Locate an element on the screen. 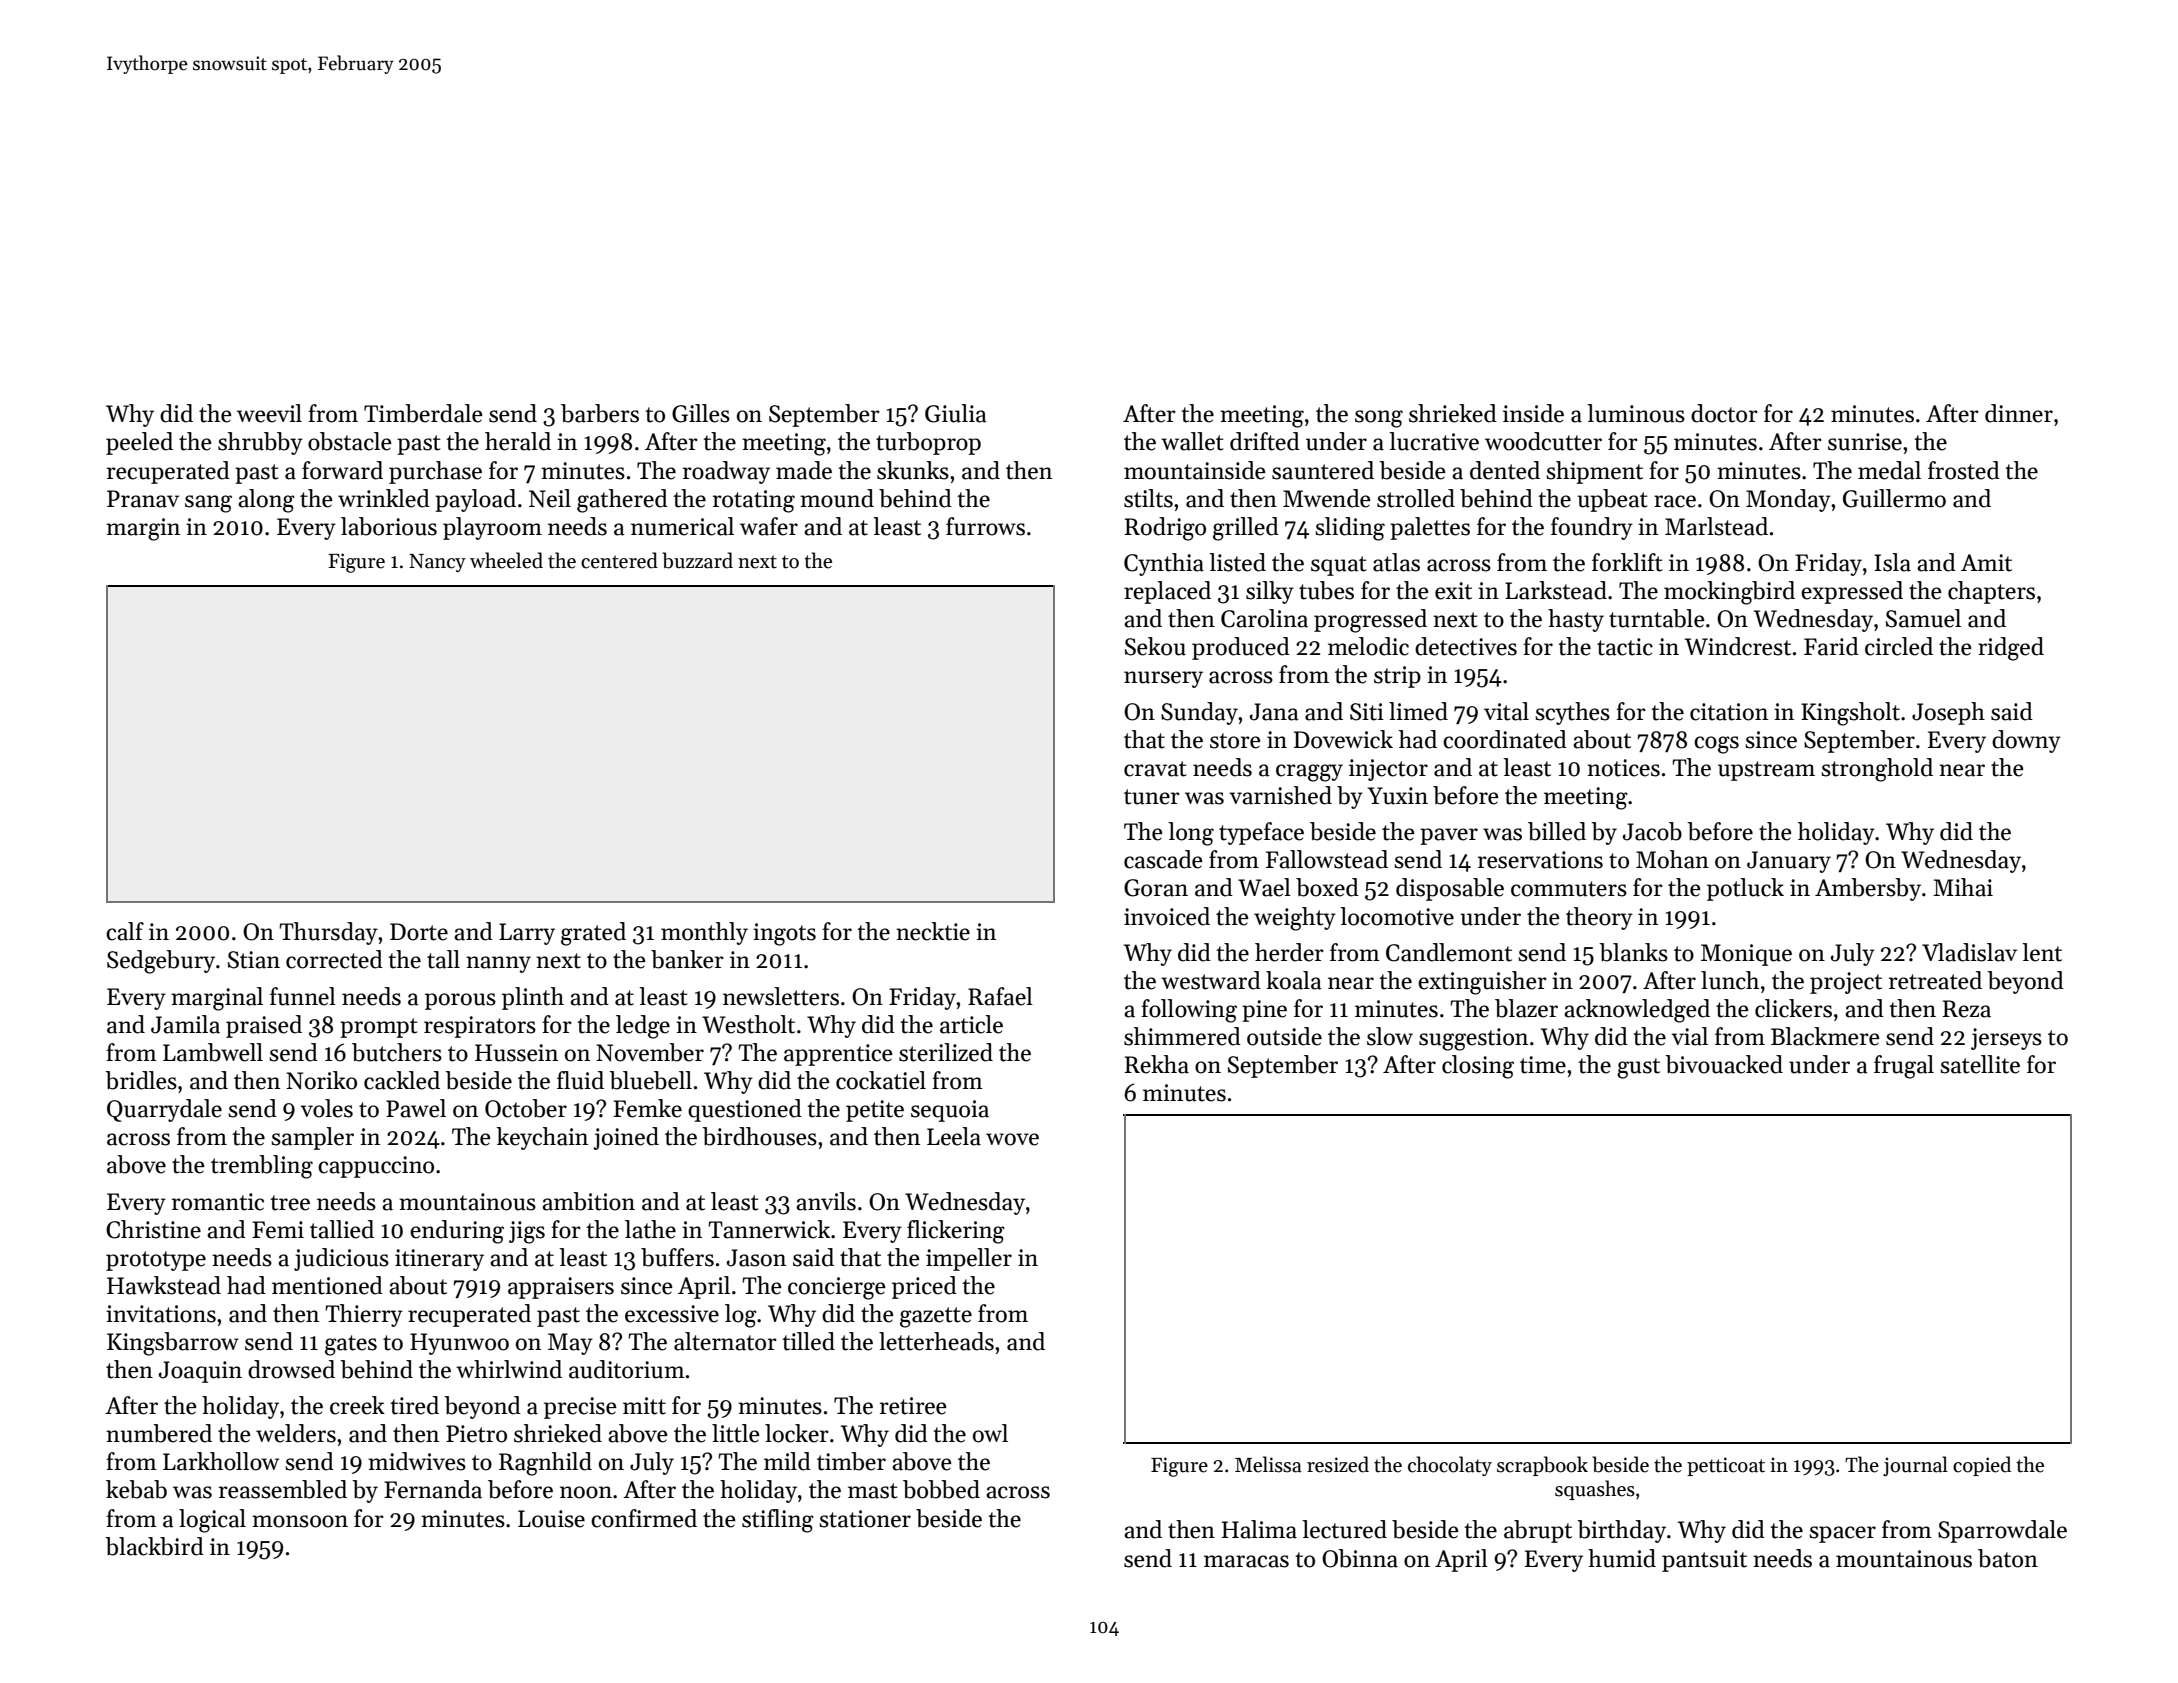  Carolina is located at coordinates (1264, 618).
